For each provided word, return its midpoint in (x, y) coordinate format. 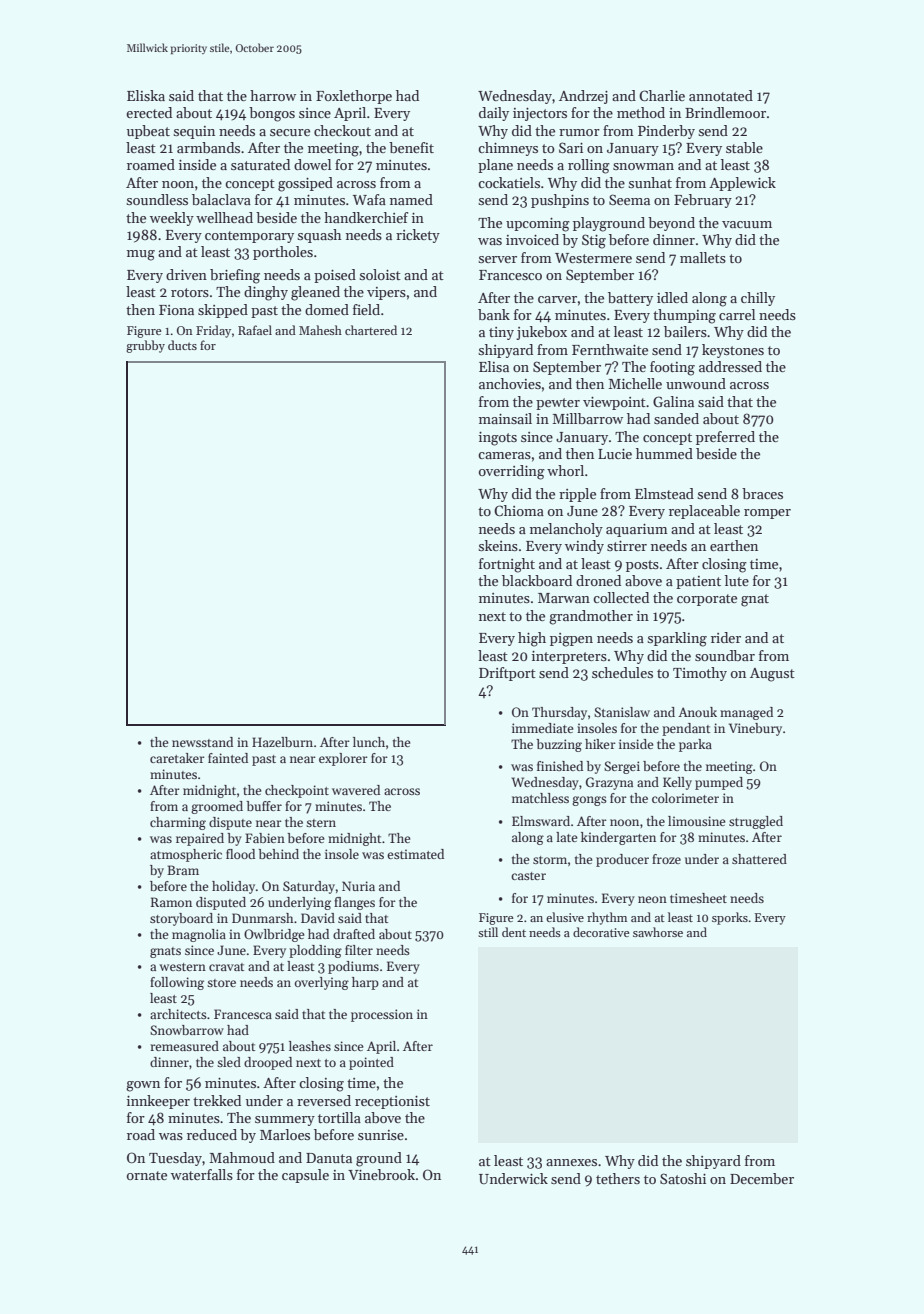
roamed (151, 164)
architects (178, 1014)
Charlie (662, 95)
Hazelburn (282, 742)
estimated (415, 854)
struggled (756, 822)
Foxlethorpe (354, 97)
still (488, 932)
